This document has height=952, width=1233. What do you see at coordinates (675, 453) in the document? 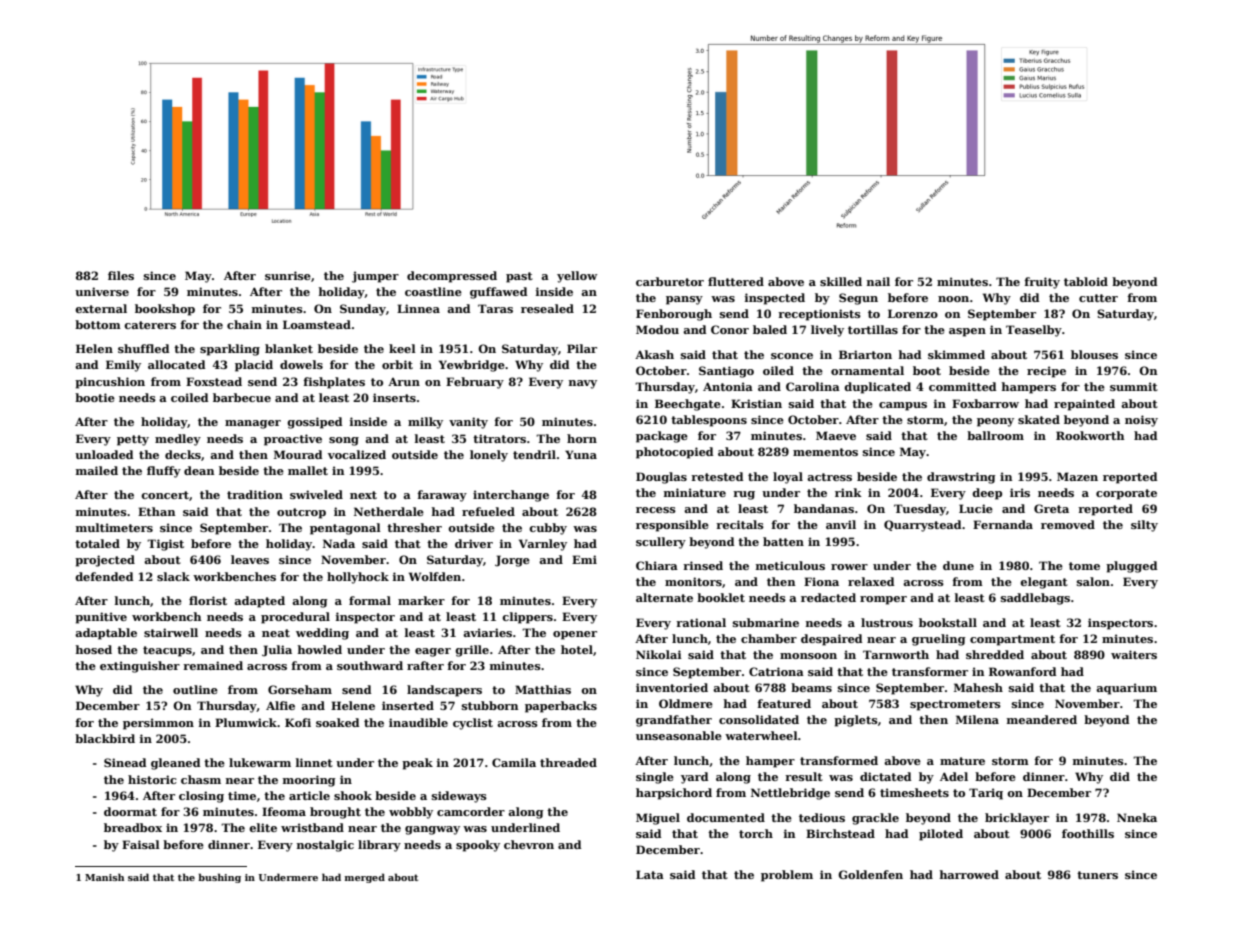
I see `photocopied` at bounding box center [675, 453].
